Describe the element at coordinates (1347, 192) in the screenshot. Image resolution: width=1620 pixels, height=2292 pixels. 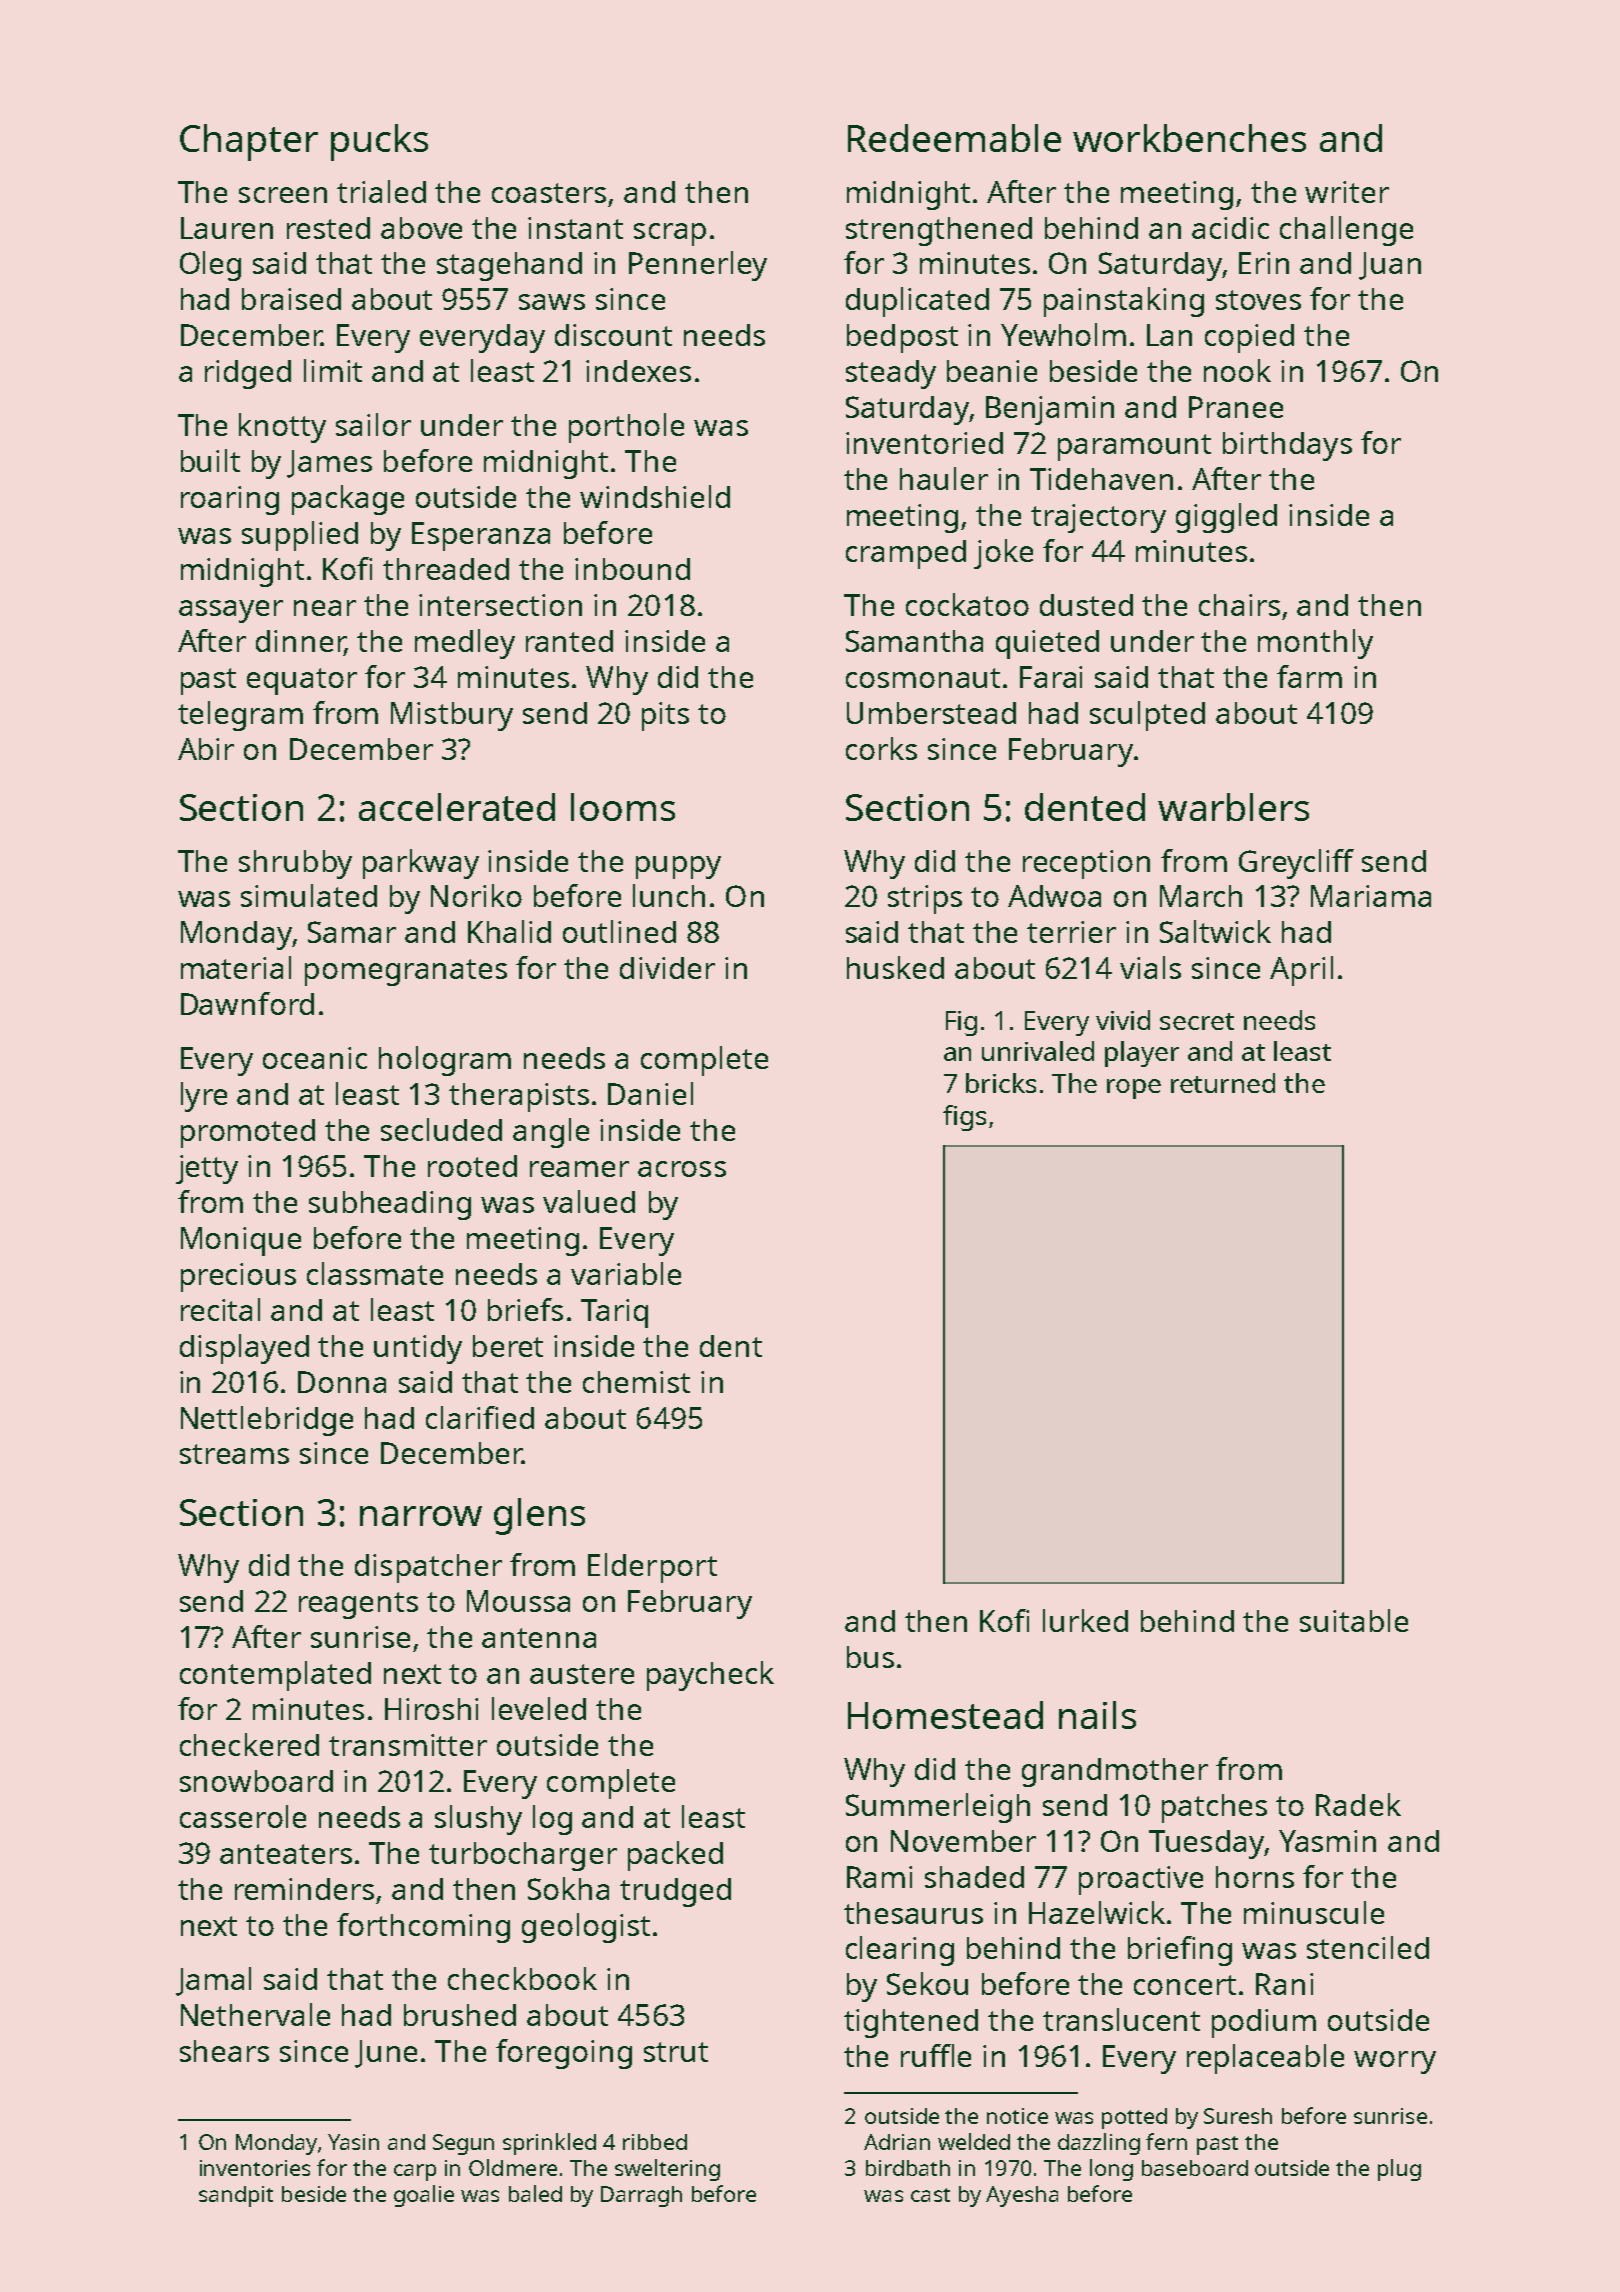
I see `writer` at that location.
